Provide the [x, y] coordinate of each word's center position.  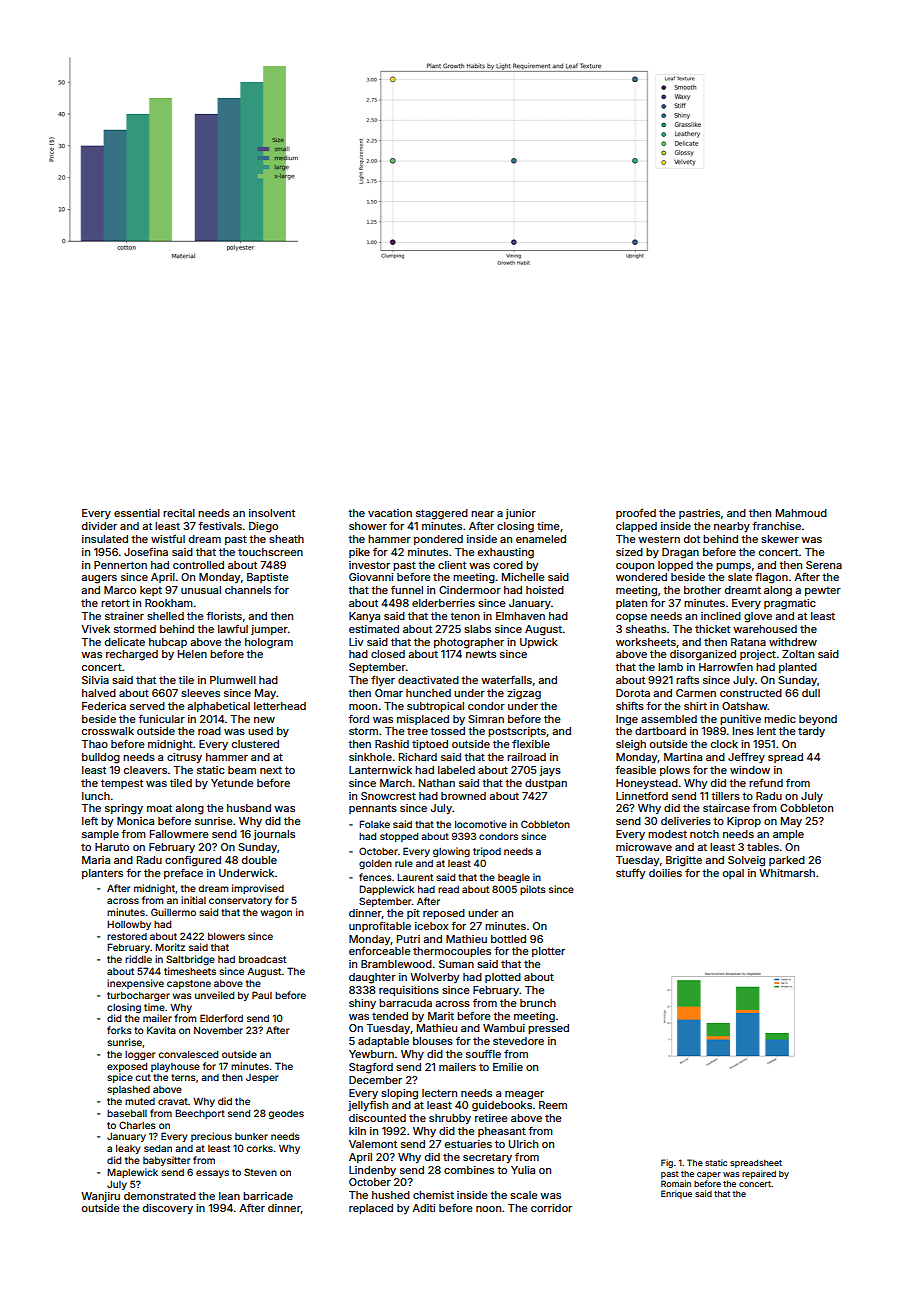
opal [733, 874]
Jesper [262, 1078]
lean [229, 1196]
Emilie [508, 1067]
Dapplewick [386, 890]
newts [481, 654]
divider [99, 526]
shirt [695, 706]
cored [508, 565]
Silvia [95, 680]
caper [709, 1175]
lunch [96, 796]
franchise [776, 526]
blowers [226, 936]
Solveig [746, 861]
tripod [487, 852]
